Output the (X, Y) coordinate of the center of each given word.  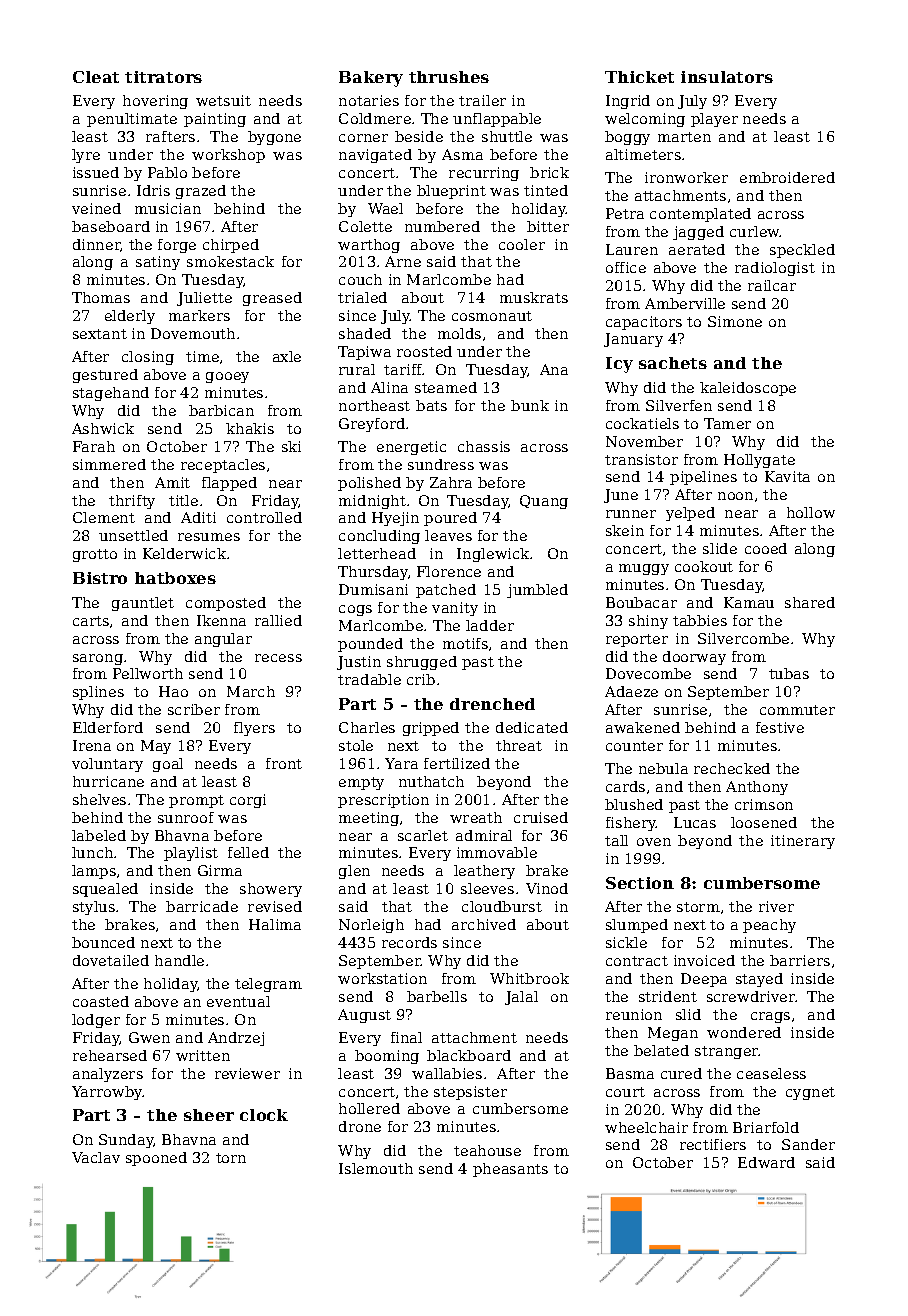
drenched (492, 704)
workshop (228, 156)
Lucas (695, 822)
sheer (209, 1115)
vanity (455, 609)
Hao (173, 691)
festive (780, 727)
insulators (727, 77)
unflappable (497, 120)
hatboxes (175, 578)
